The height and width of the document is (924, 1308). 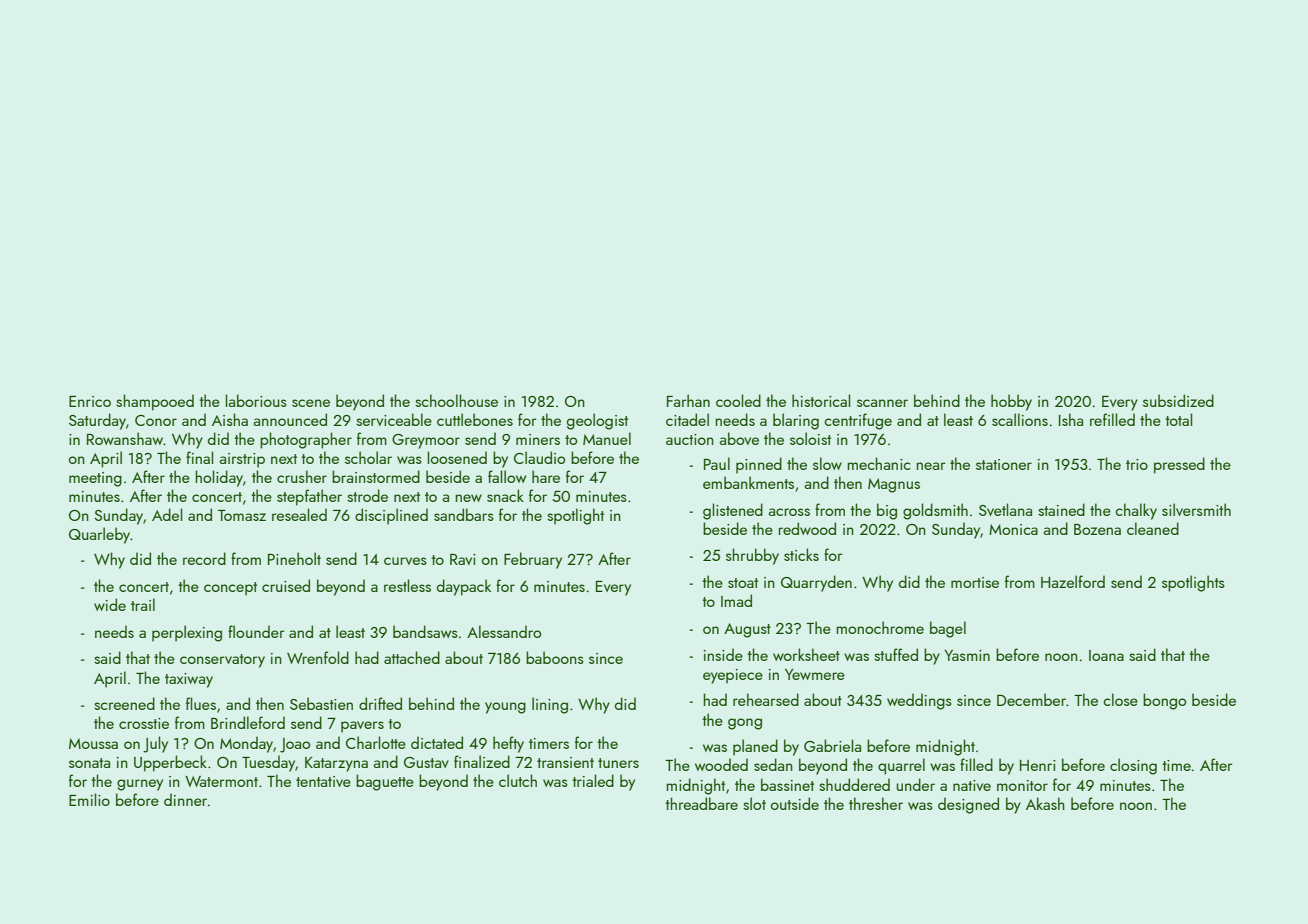 What do you see at coordinates (738, 400) in the document?
I see `cooled` at bounding box center [738, 400].
